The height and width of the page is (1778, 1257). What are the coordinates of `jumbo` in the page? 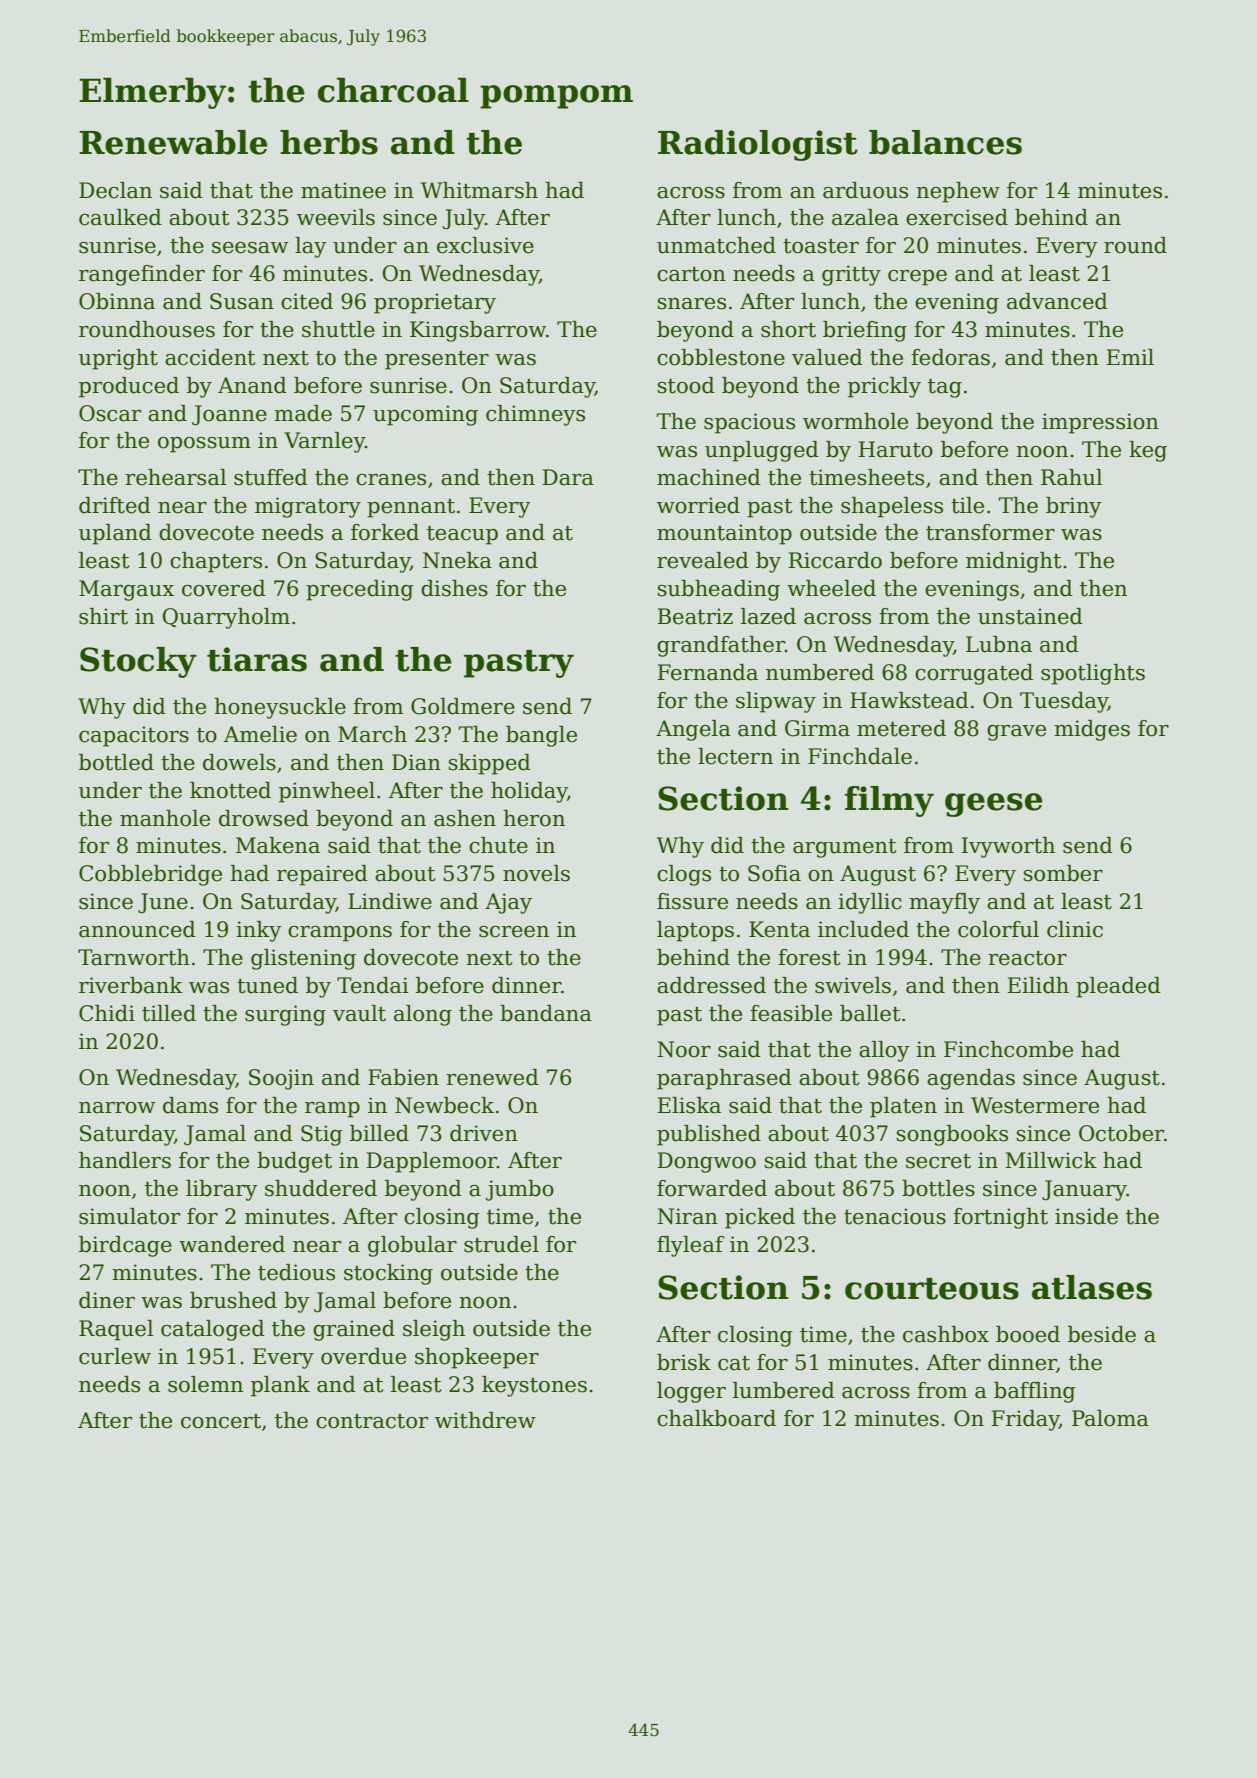 It's located at (520, 1190).
